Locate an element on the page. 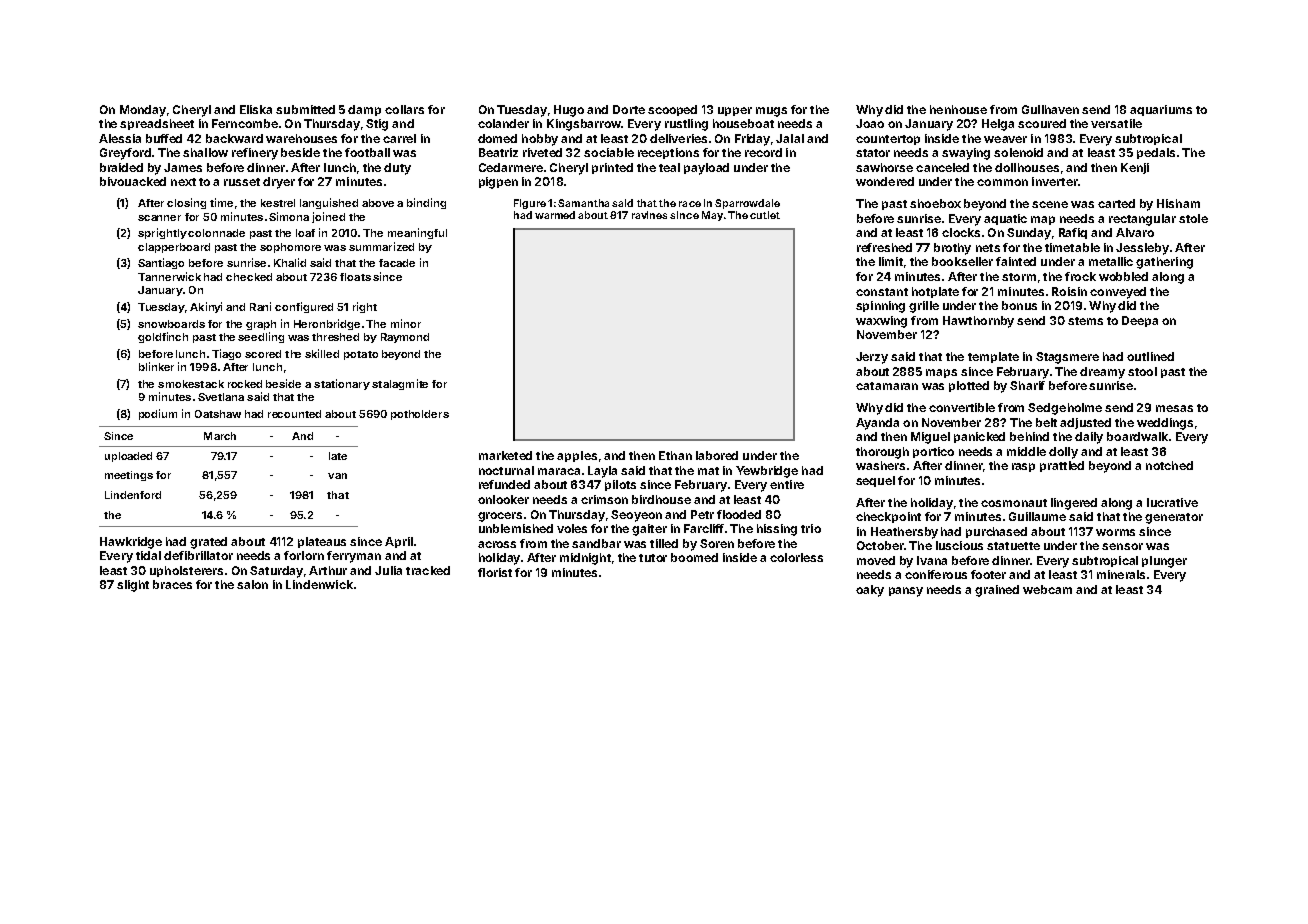 The width and height of the image is (1308, 924). football is located at coordinates (367, 152).
